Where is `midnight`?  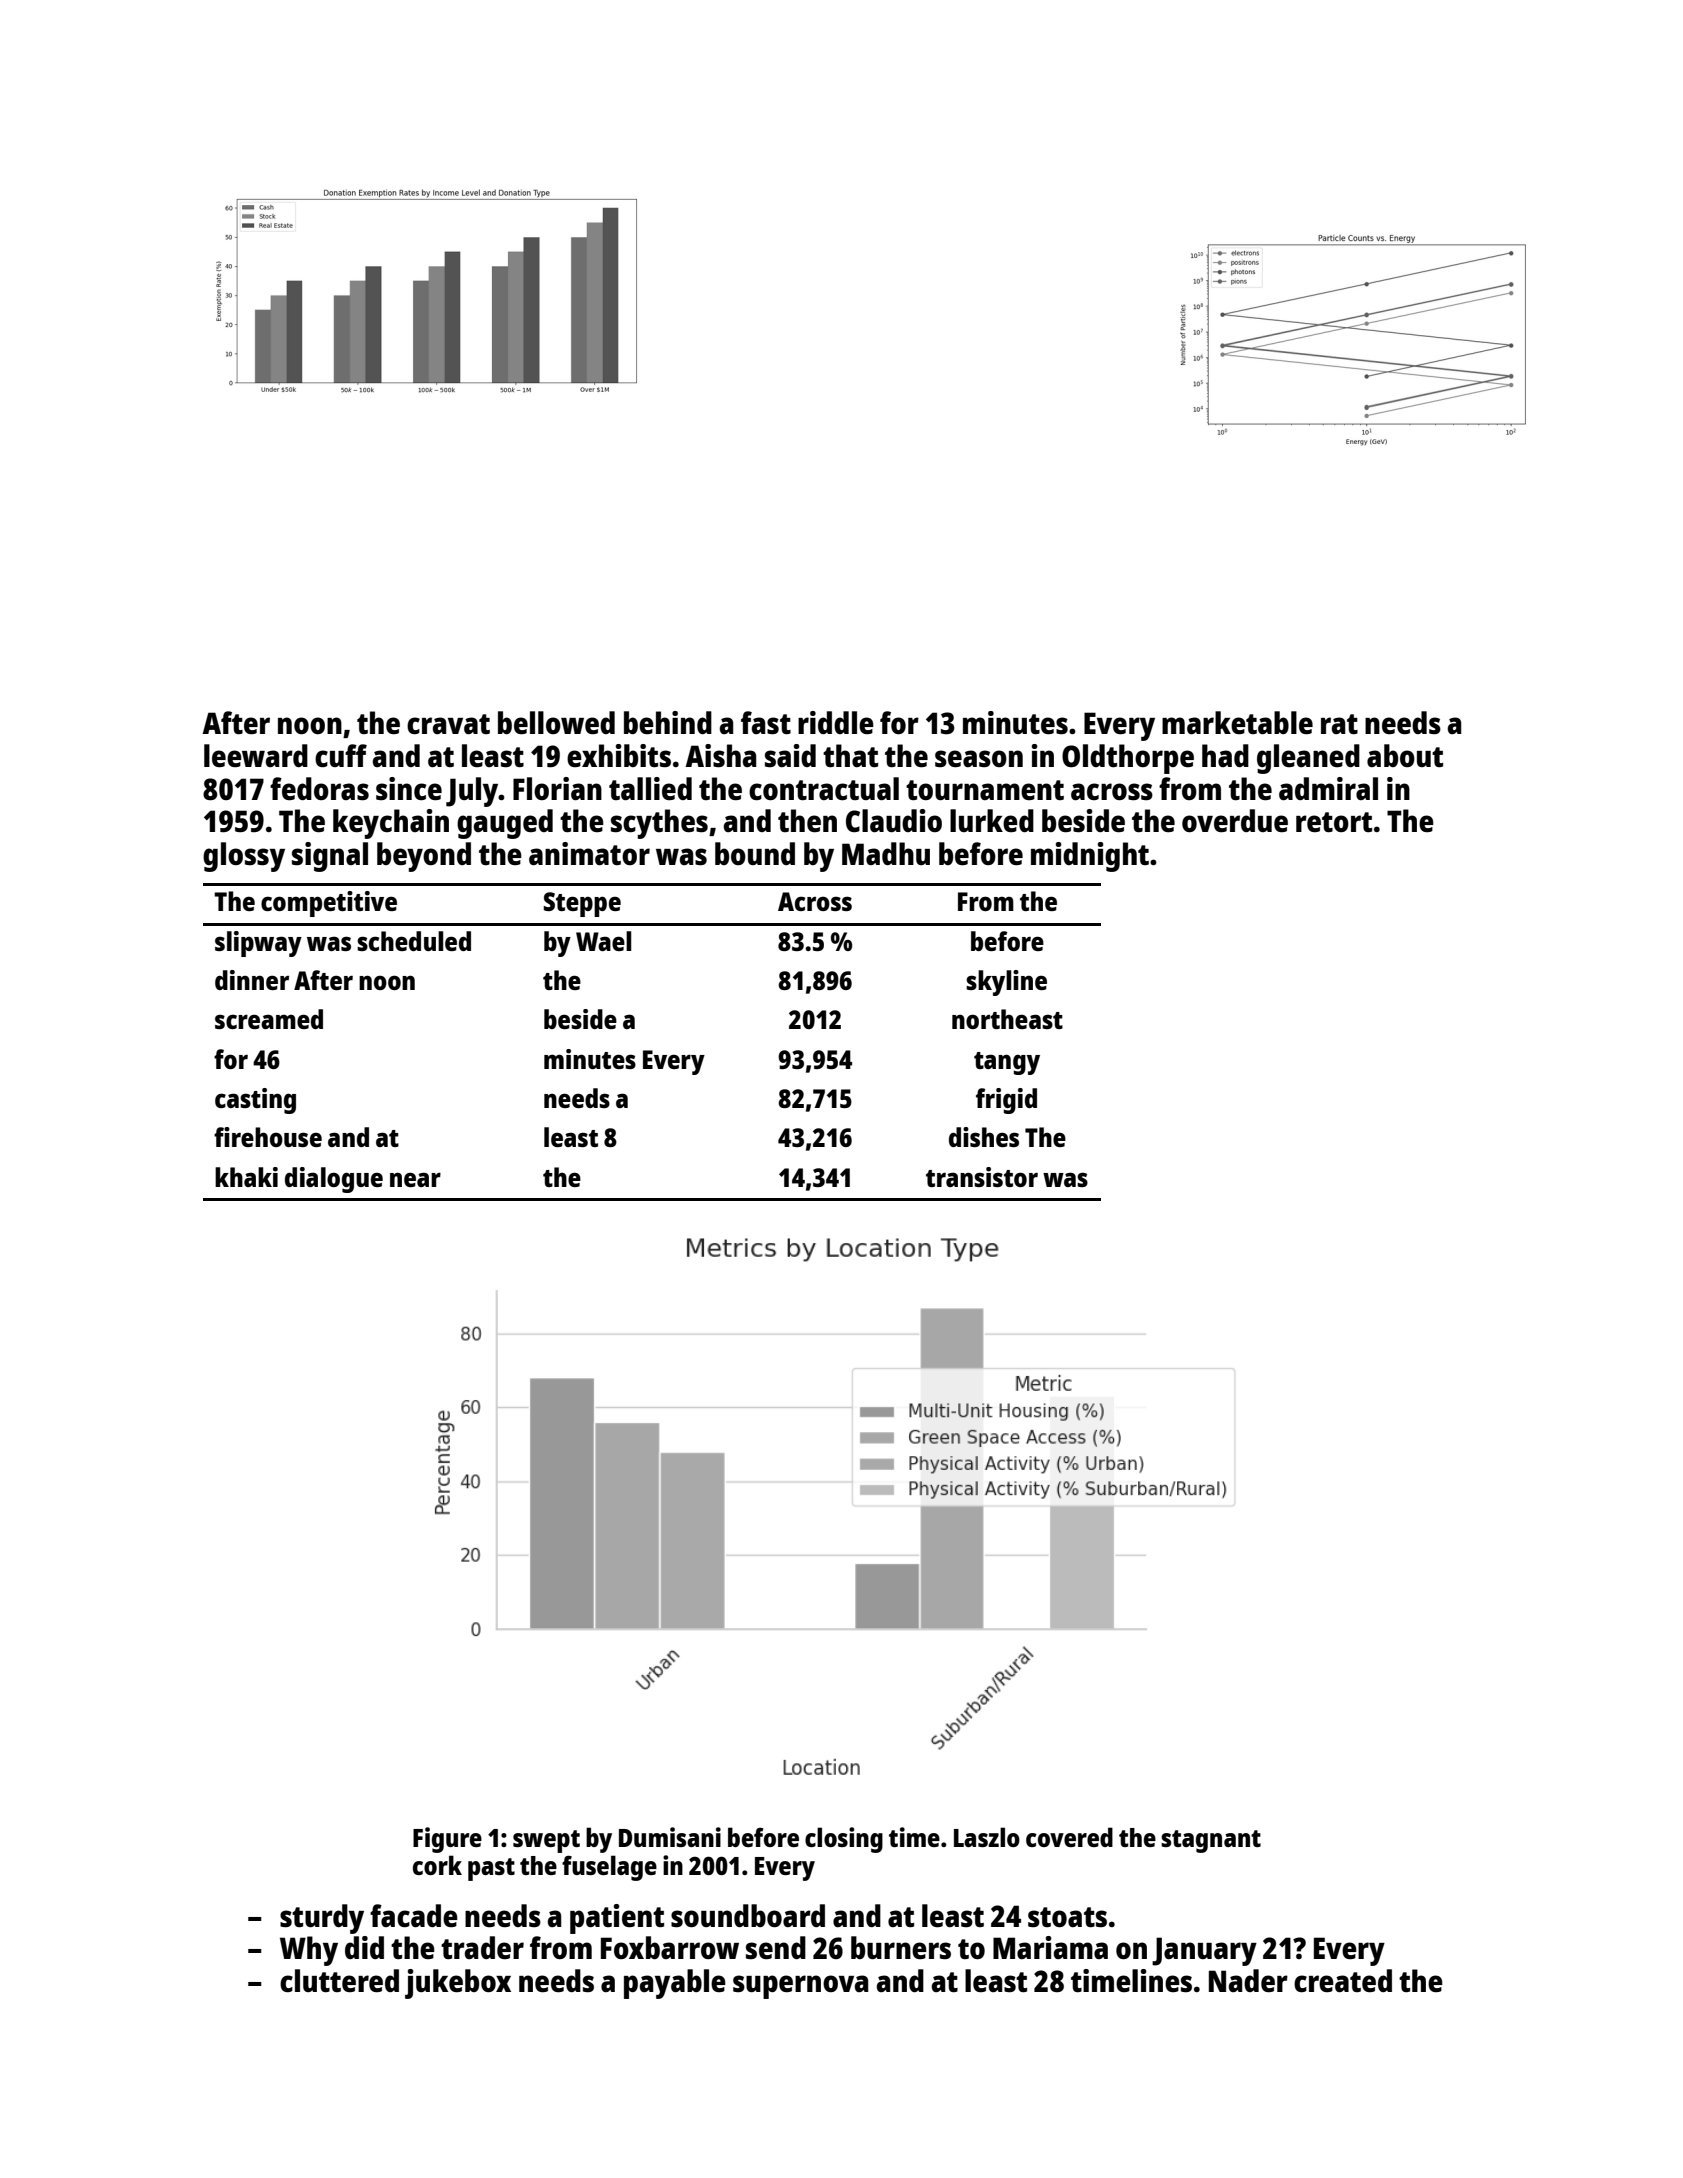 midnight is located at coordinates (1090, 857).
